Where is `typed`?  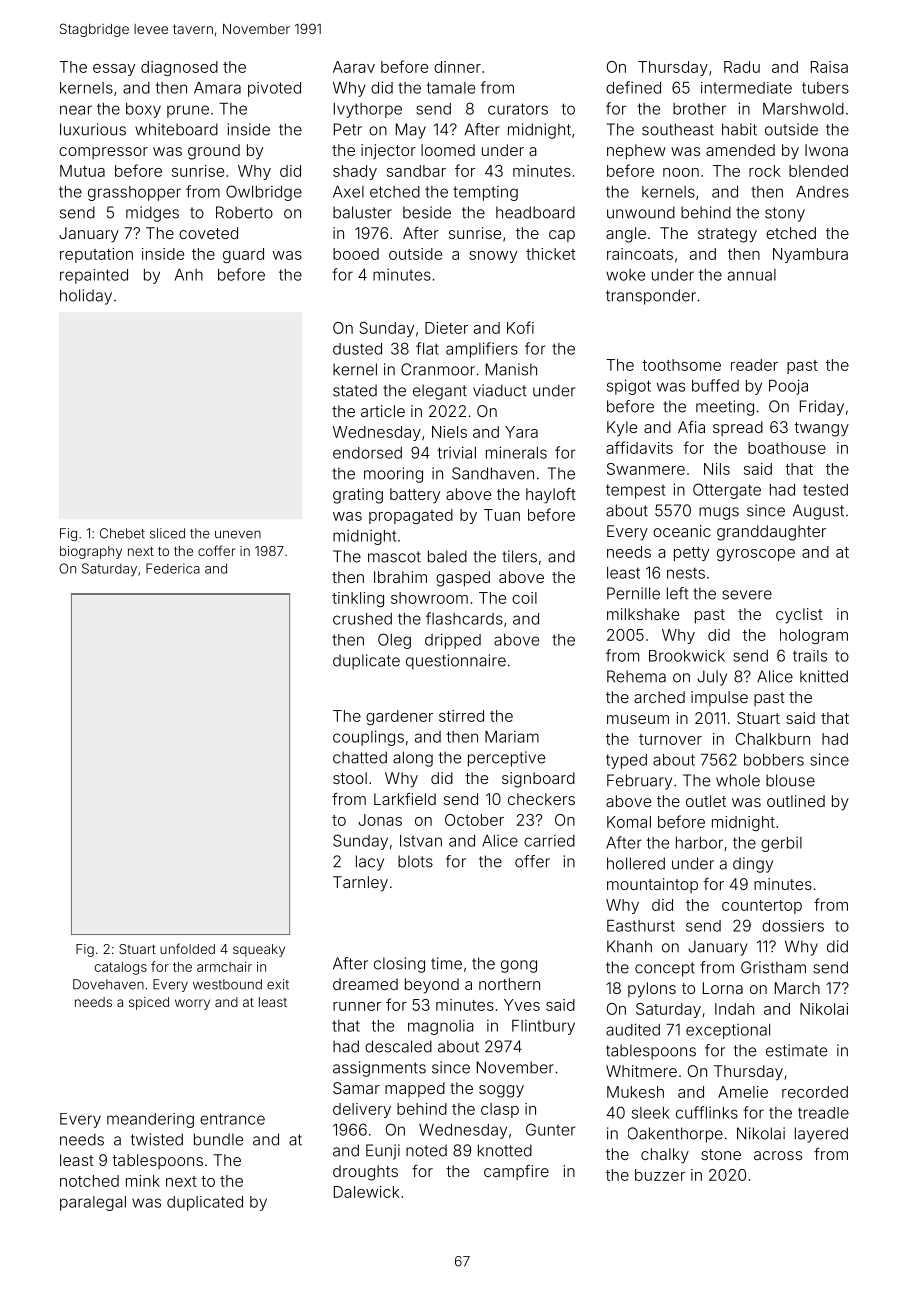
typed is located at coordinates (626, 761).
